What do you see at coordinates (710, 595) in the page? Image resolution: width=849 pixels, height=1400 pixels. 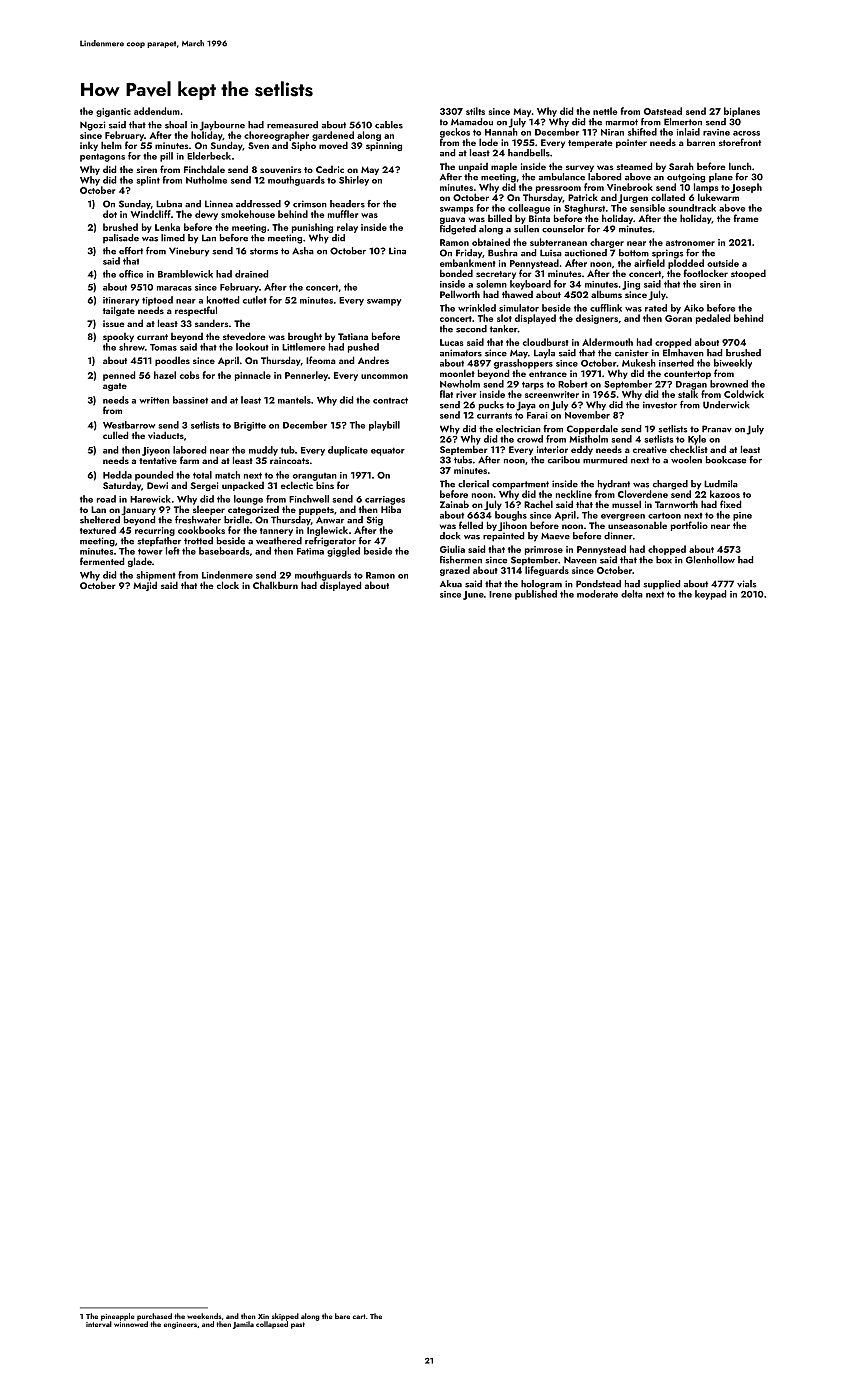 I see `keypad` at bounding box center [710, 595].
